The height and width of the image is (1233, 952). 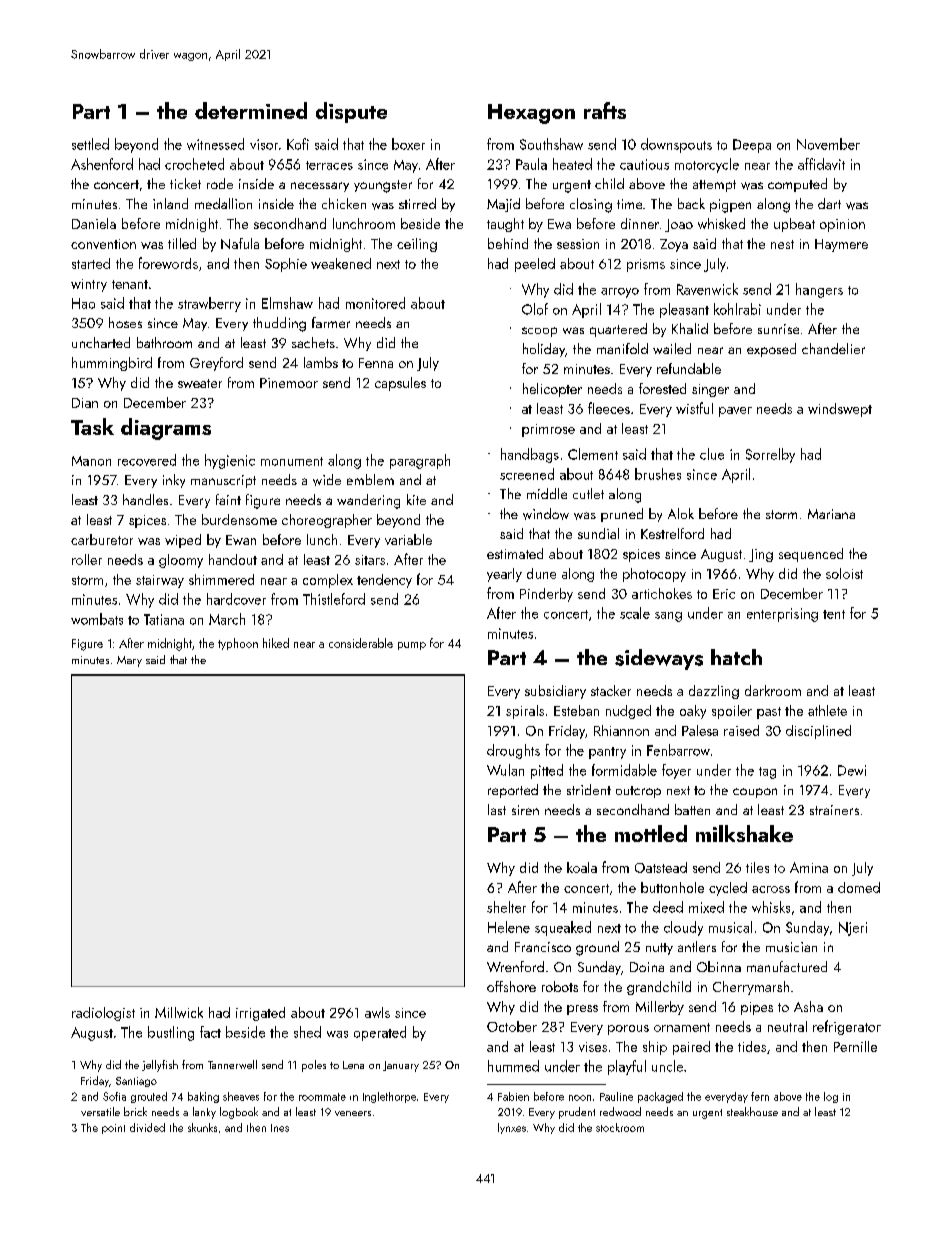 I want to click on rafts, so click(x=605, y=110).
